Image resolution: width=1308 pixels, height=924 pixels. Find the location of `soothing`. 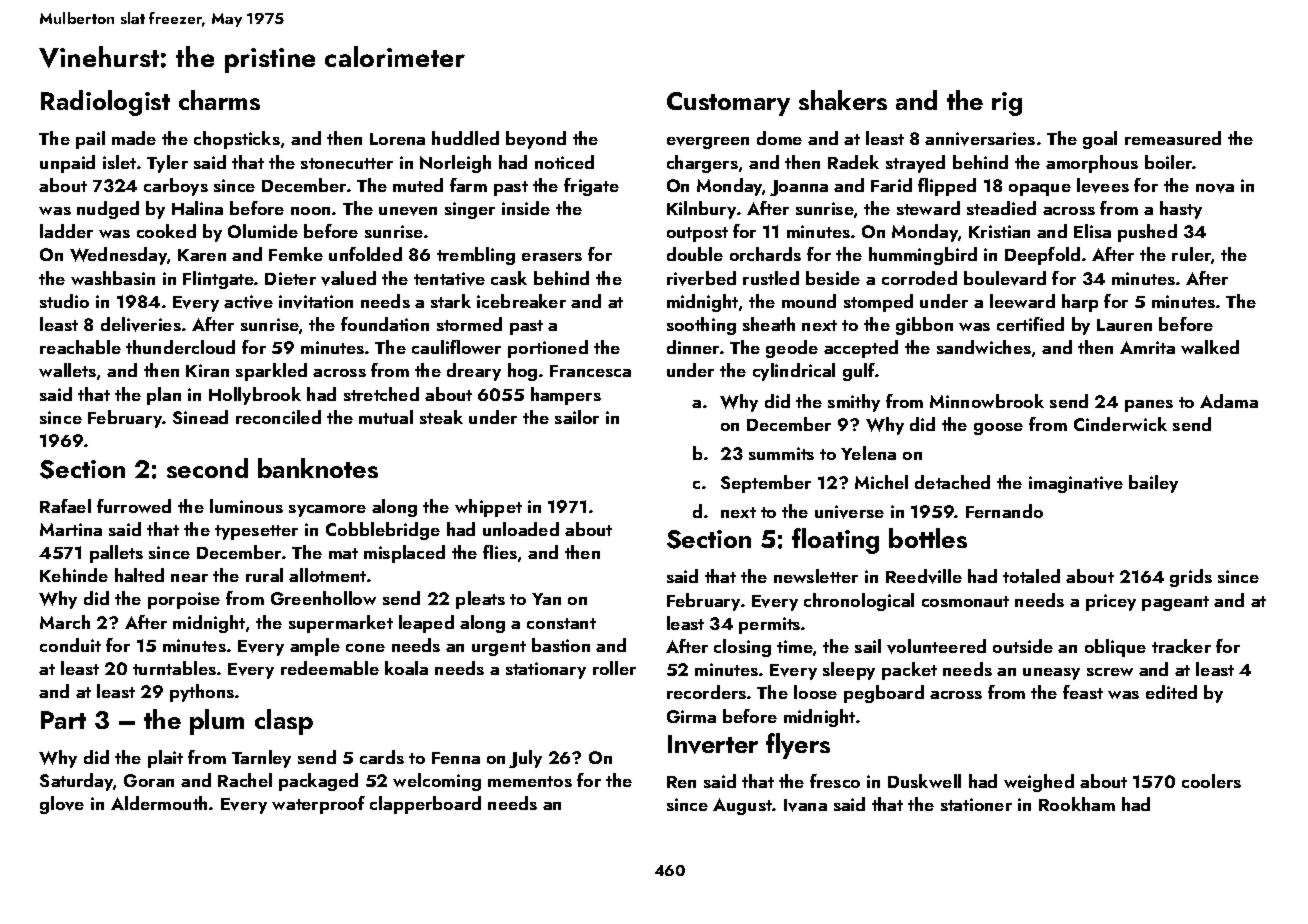

soothing is located at coordinates (701, 326).
